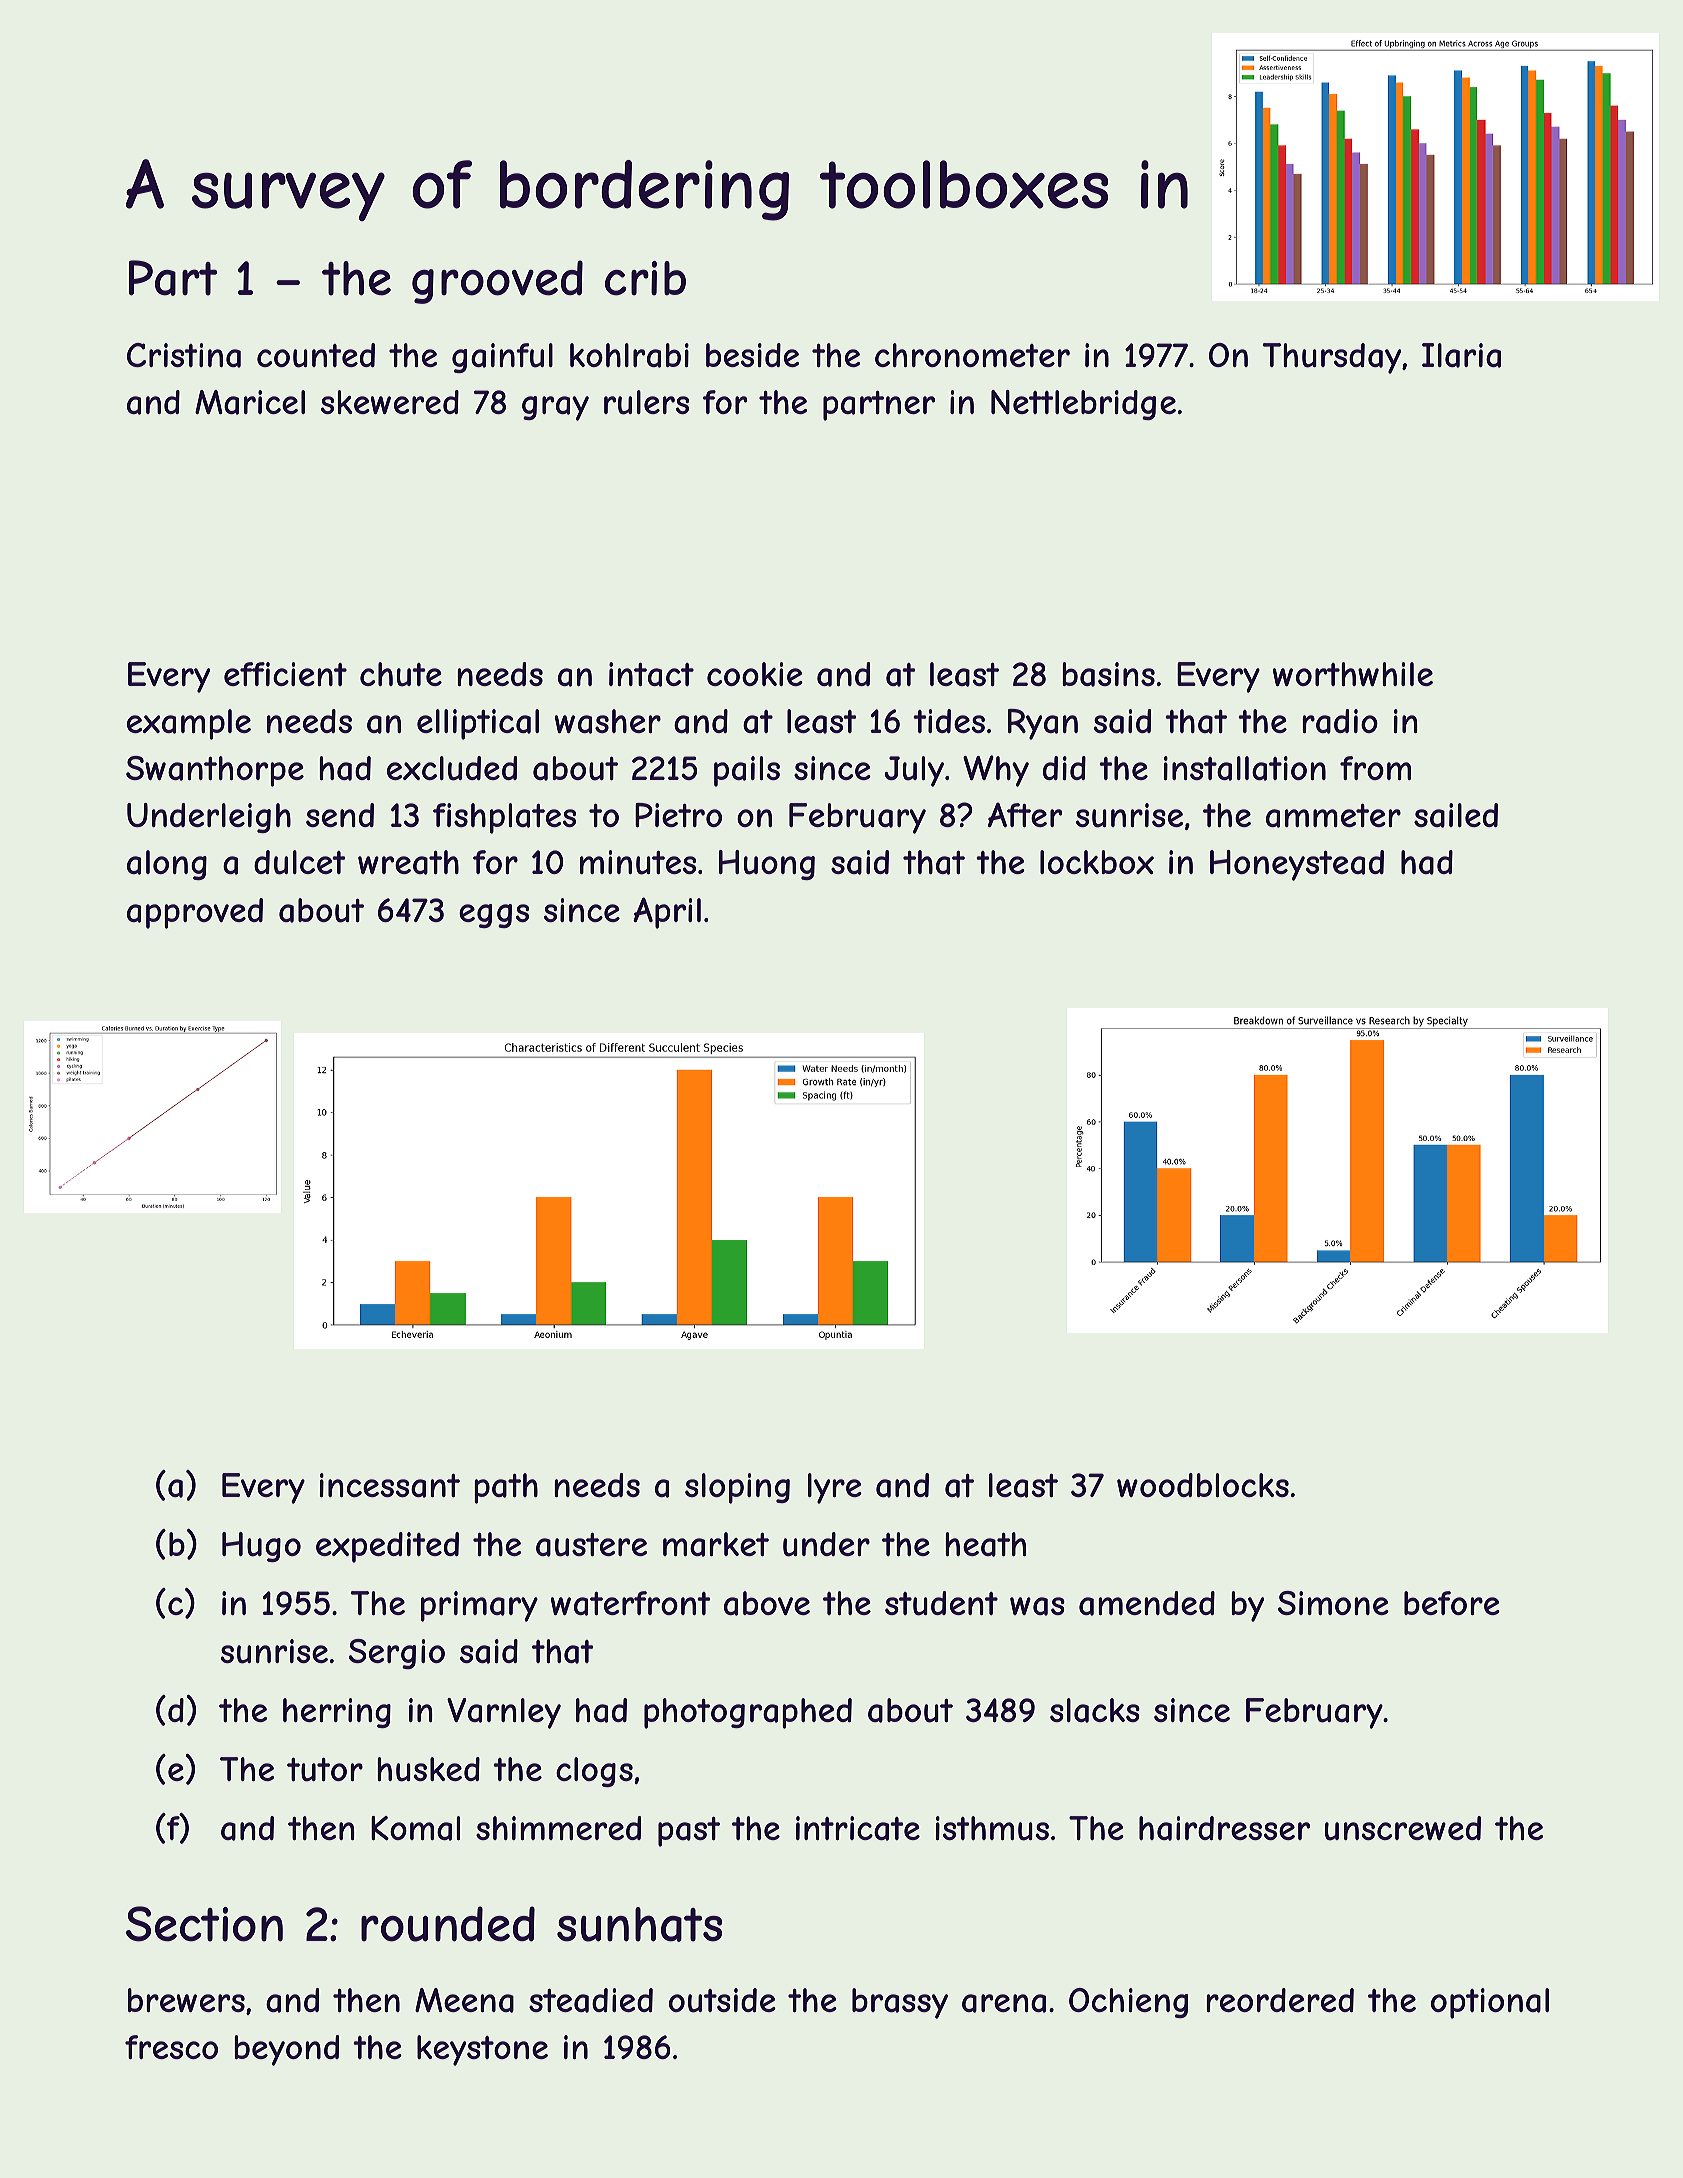 This page has width=1683, height=2178. I want to click on counted, so click(316, 355).
